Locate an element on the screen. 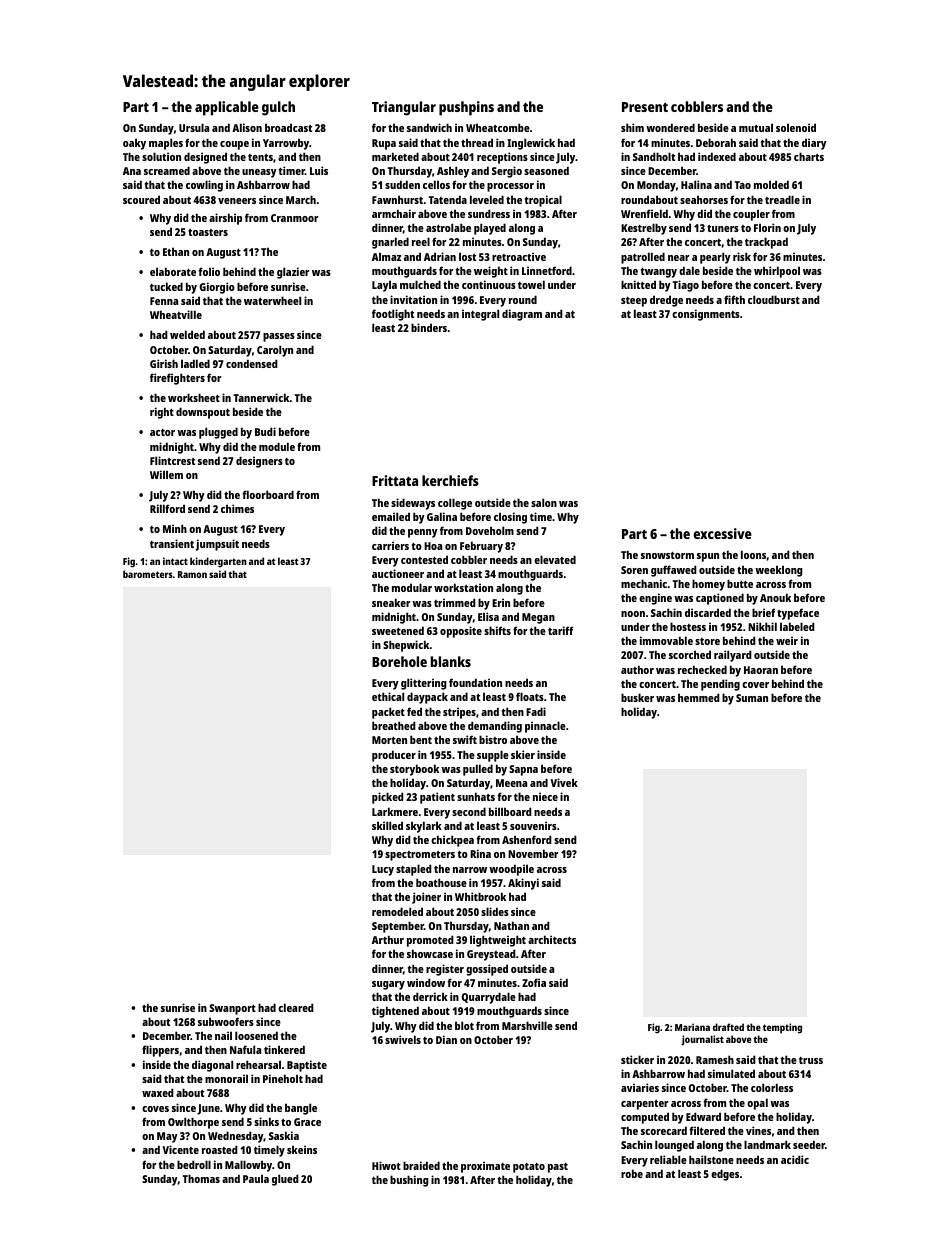  Rupa is located at coordinates (384, 144).
